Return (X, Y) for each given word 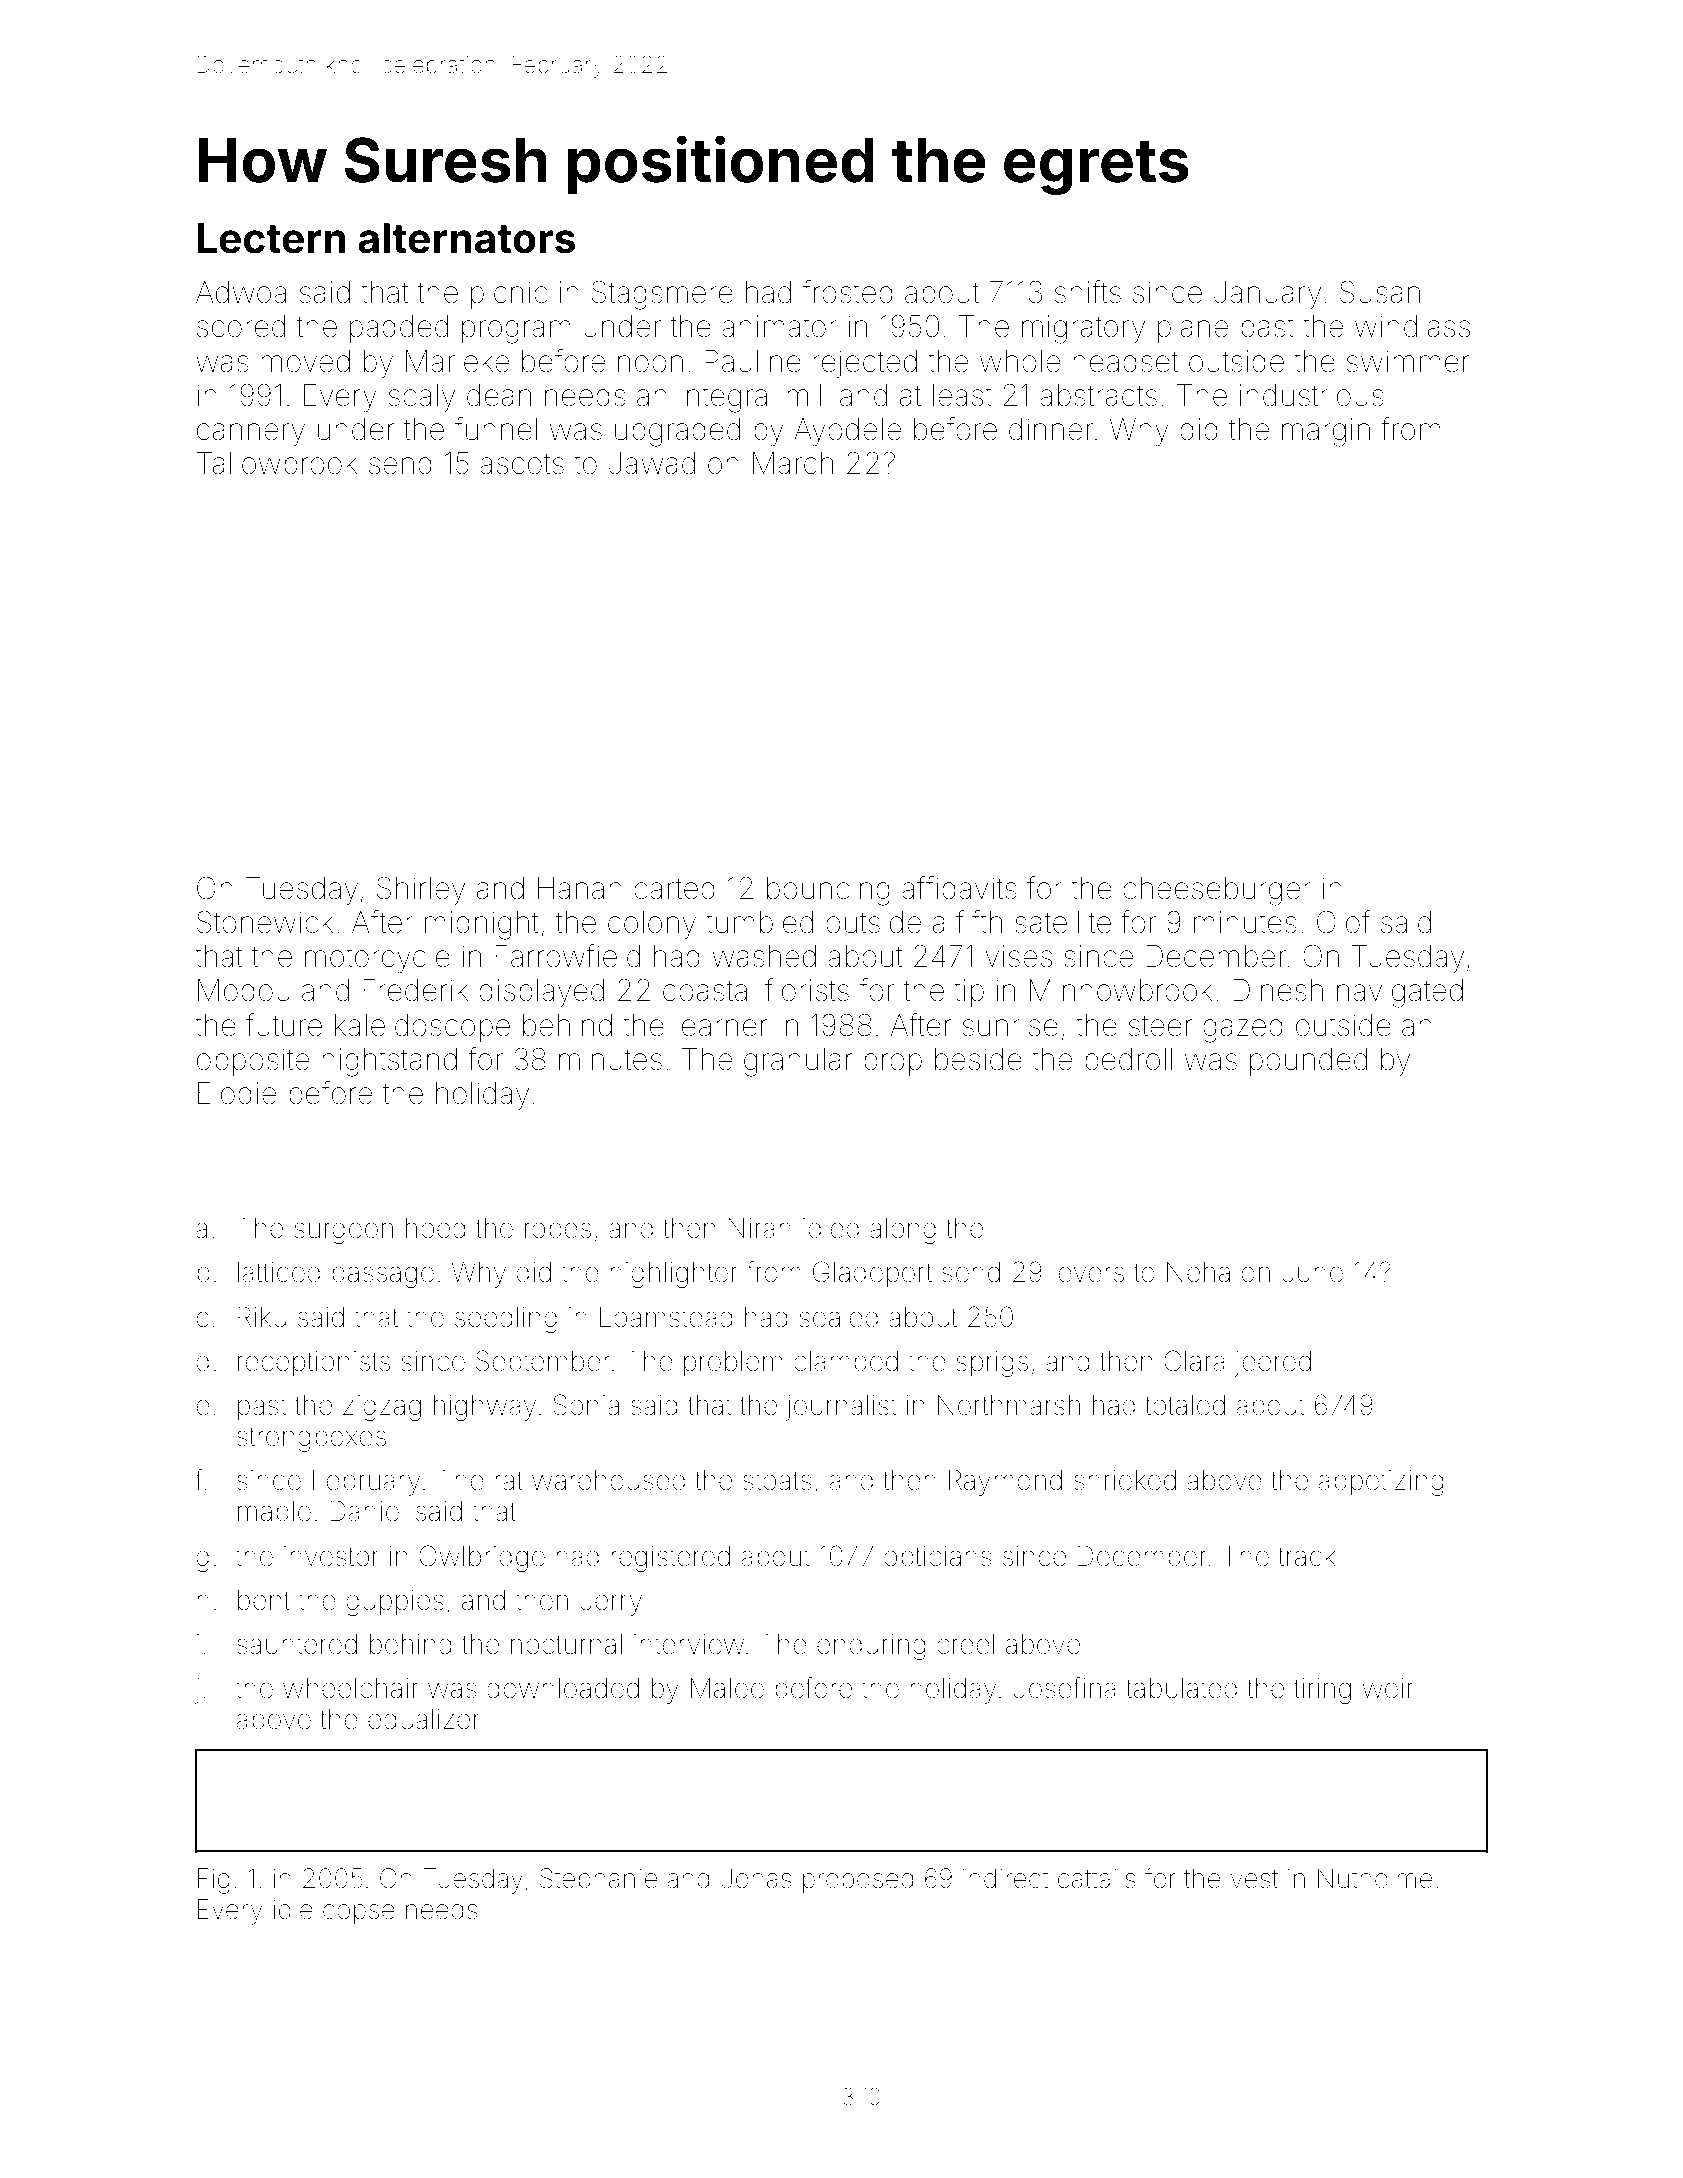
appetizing (1381, 1483)
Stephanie (598, 1880)
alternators (466, 238)
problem (733, 1364)
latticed (279, 1272)
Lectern (271, 238)
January (1267, 295)
